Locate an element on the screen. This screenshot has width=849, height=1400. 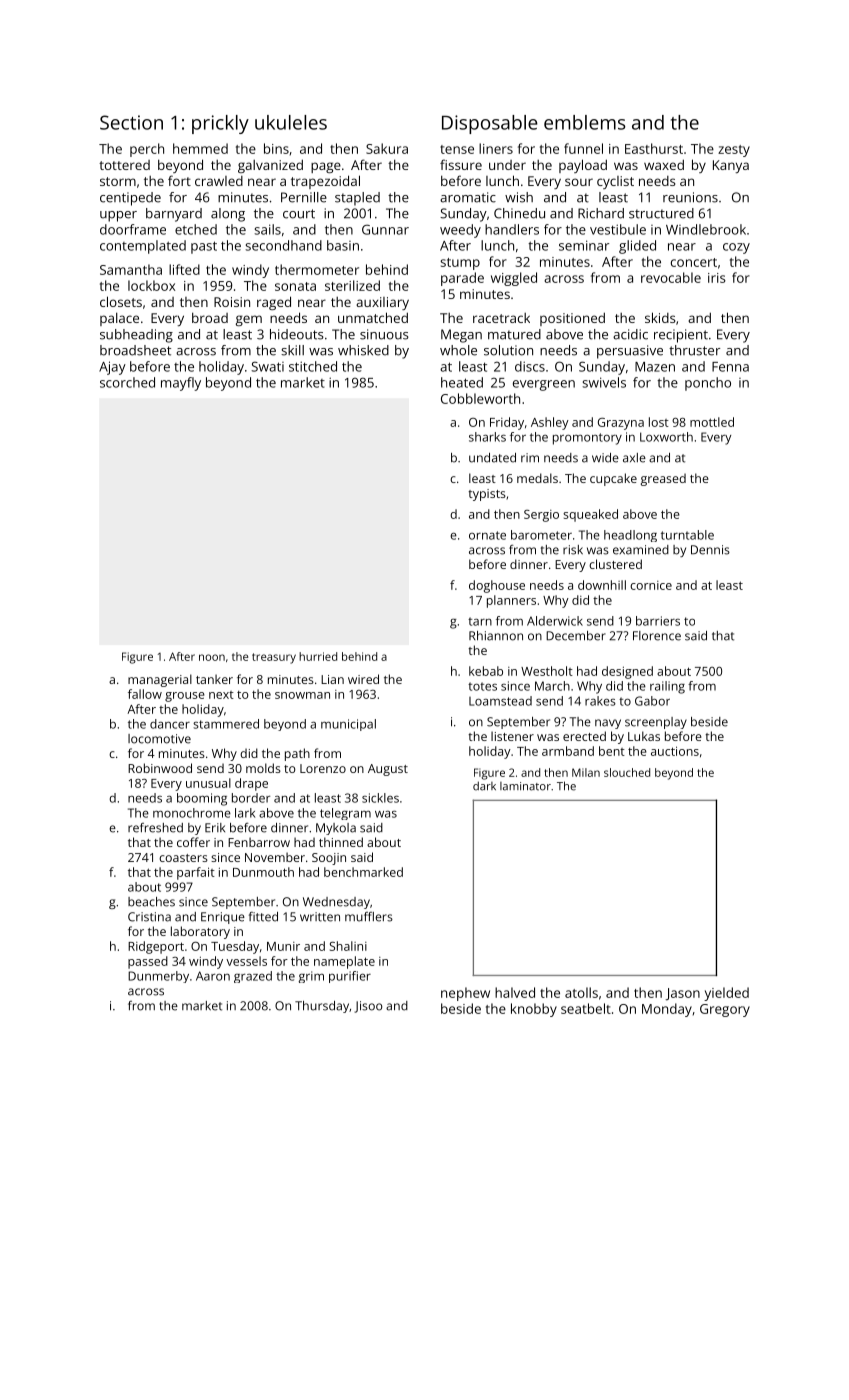
Thursday is located at coordinates (322, 1007).
